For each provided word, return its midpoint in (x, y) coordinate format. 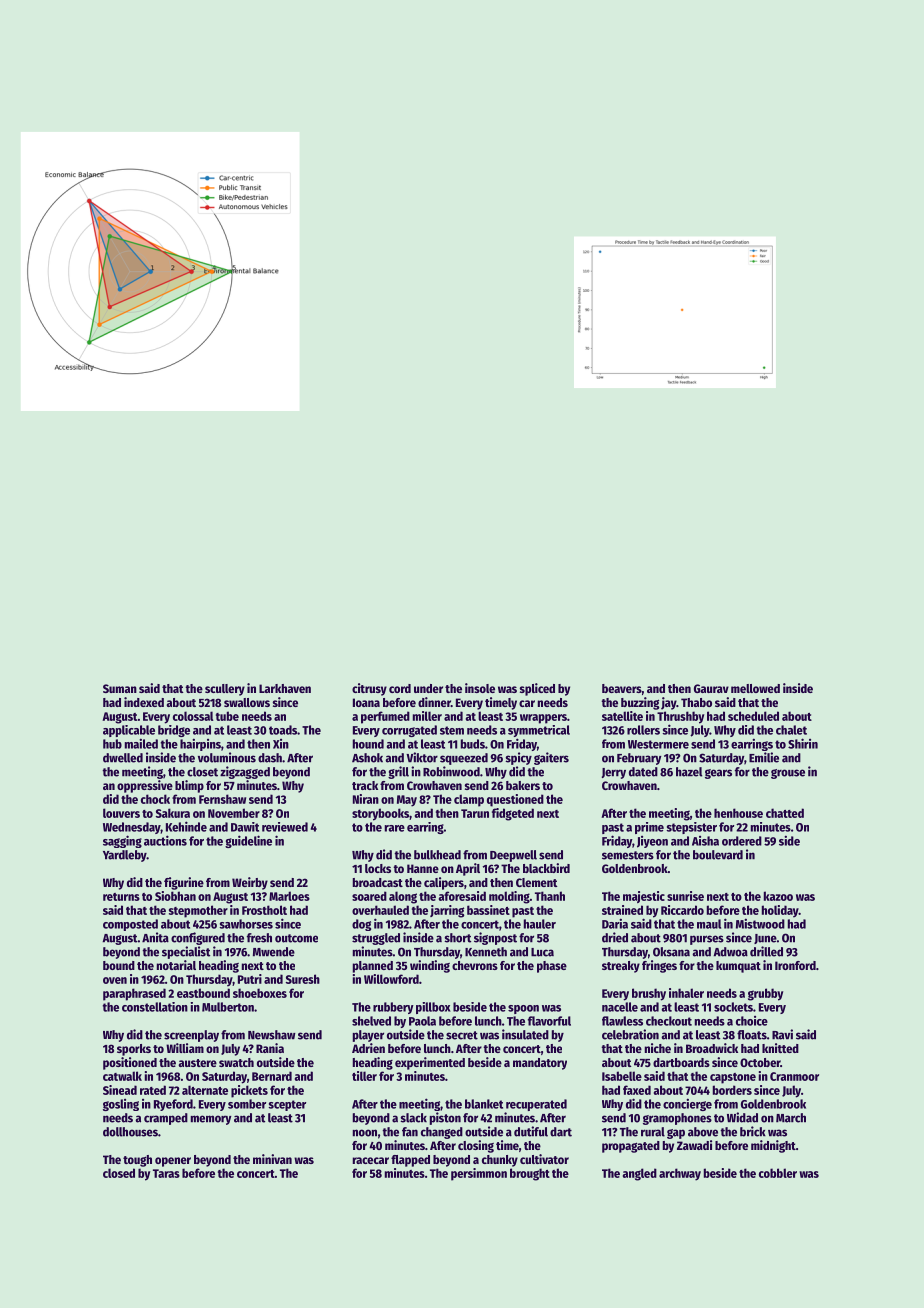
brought (530, 1174)
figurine (184, 883)
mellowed (755, 688)
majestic (644, 897)
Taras (166, 1173)
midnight (773, 1146)
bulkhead (437, 855)
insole (480, 688)
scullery (225, 690)
